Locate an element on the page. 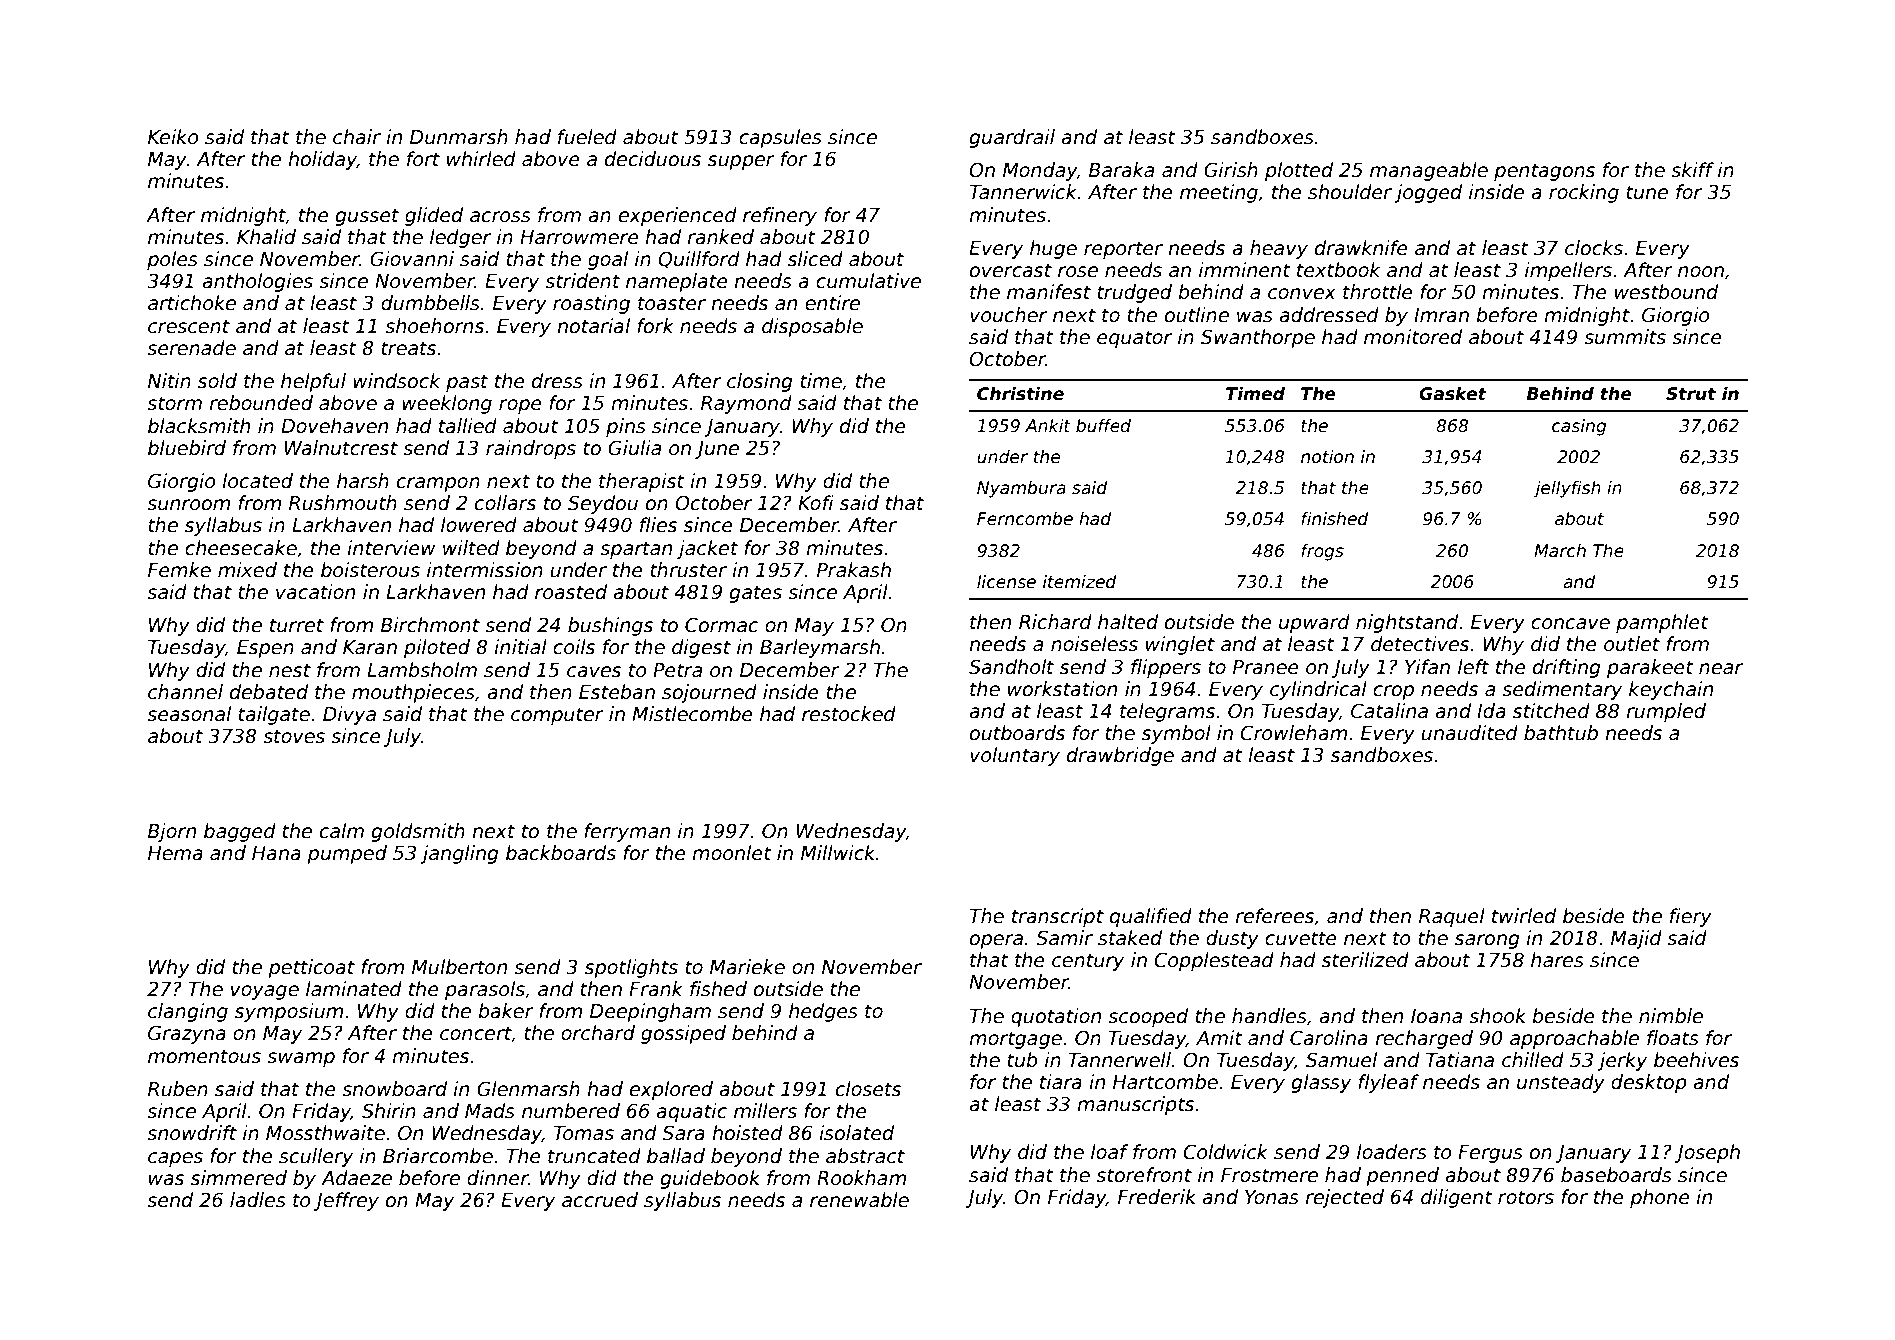 This image has width=1895, height=1340. Keiko is located at coordinates (173, 137).
